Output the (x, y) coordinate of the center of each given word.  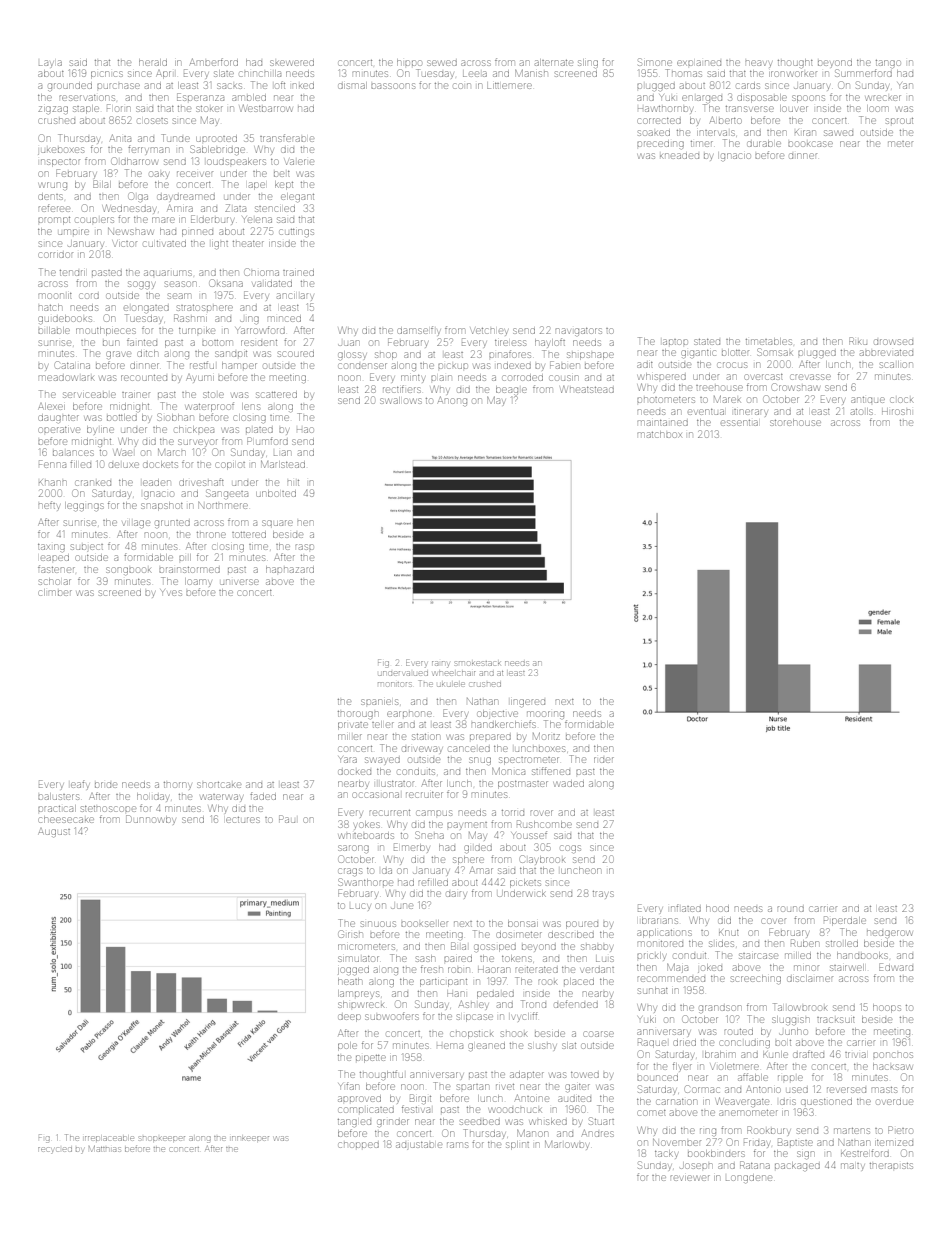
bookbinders (716, 1153)
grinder (393, 1123)
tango (888, 64)
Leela (475, 74)
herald (153, 62)
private (353, 726)
